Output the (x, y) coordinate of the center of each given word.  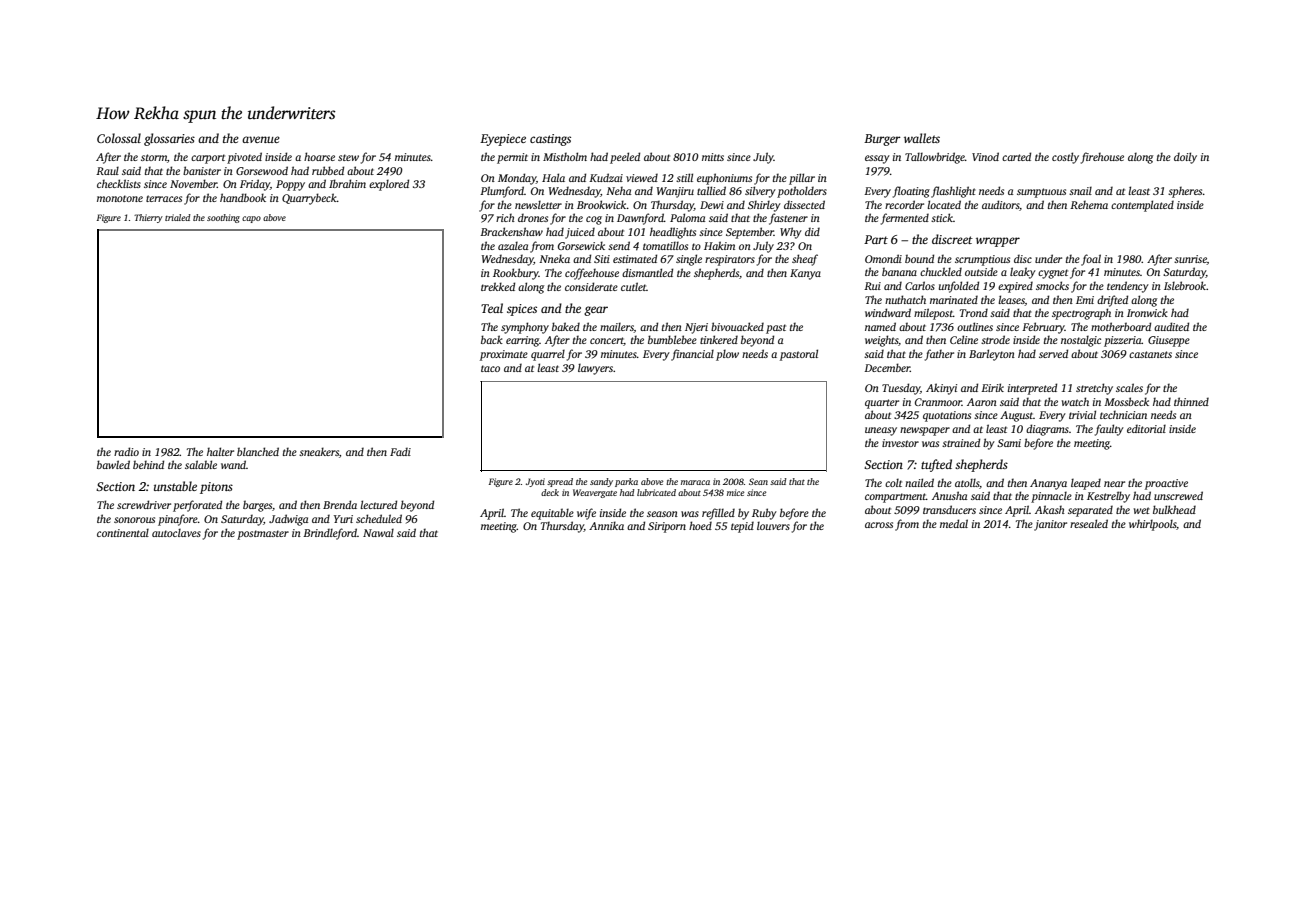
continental (123, 532)
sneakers (319, 451)
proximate (504, 355)
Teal (492, 308)
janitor (1050, 525)
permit (512, 158)
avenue (261, 139)
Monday (517, 179)
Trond (974, 312)
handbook (243, 197)
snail (1080, 190)
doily (1185, 158)
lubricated (656, 492)
